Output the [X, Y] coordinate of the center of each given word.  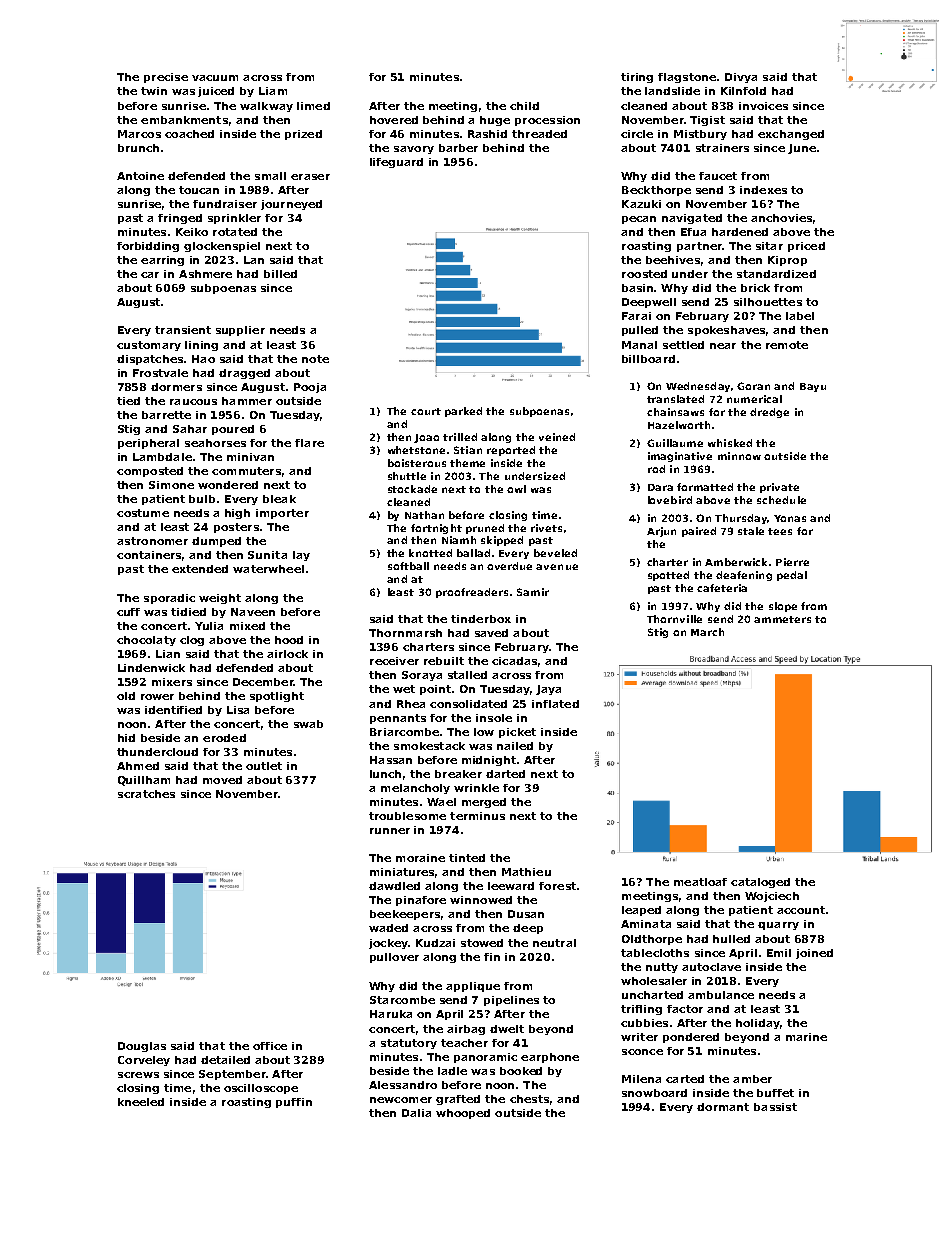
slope [783, 607]
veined [557, 437]
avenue [557, 567]
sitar [769, 246]
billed [280, 274]
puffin [294, 1103]
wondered [228, 485]
